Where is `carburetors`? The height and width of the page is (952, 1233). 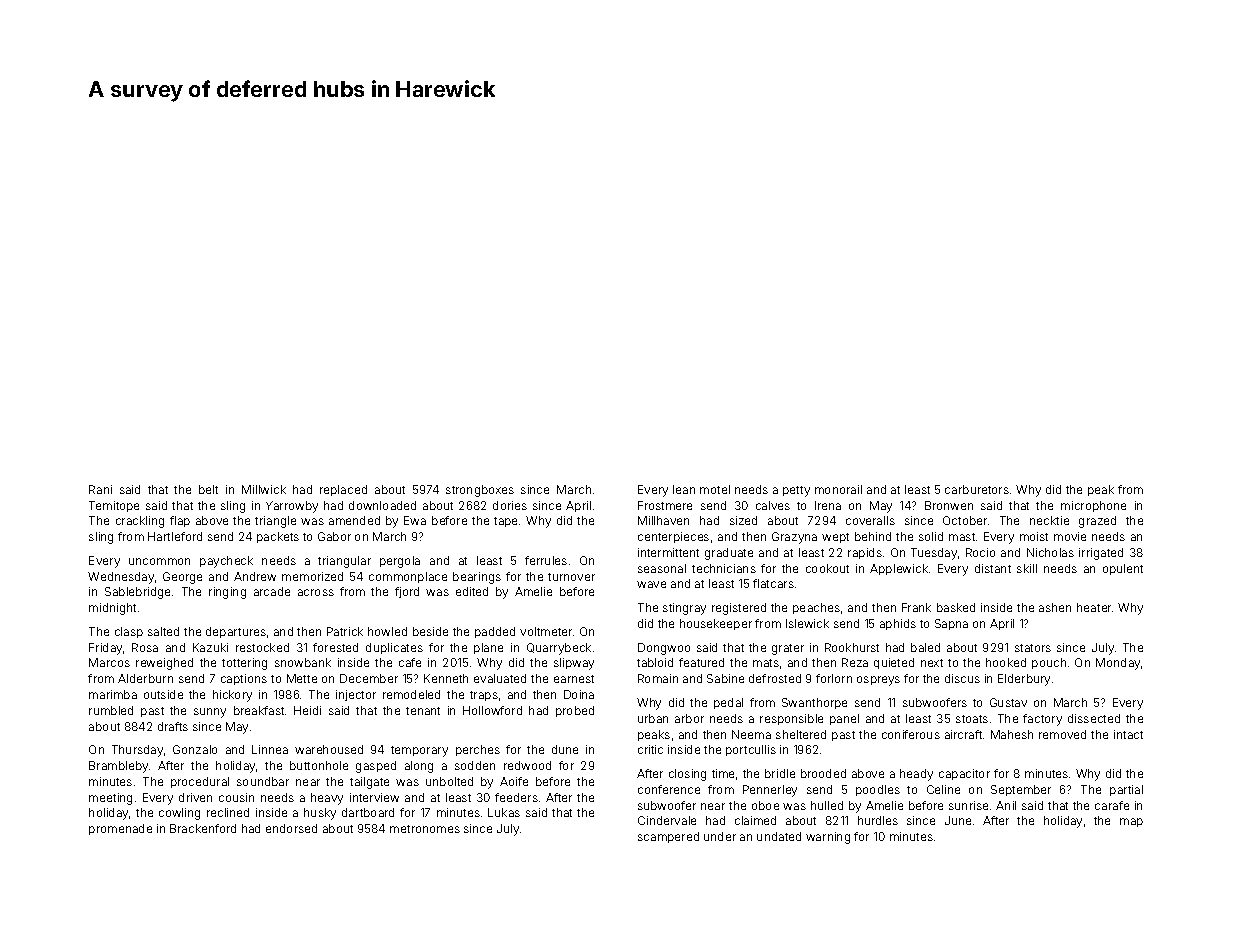 carburetors is located at coordinates (977, 489).
